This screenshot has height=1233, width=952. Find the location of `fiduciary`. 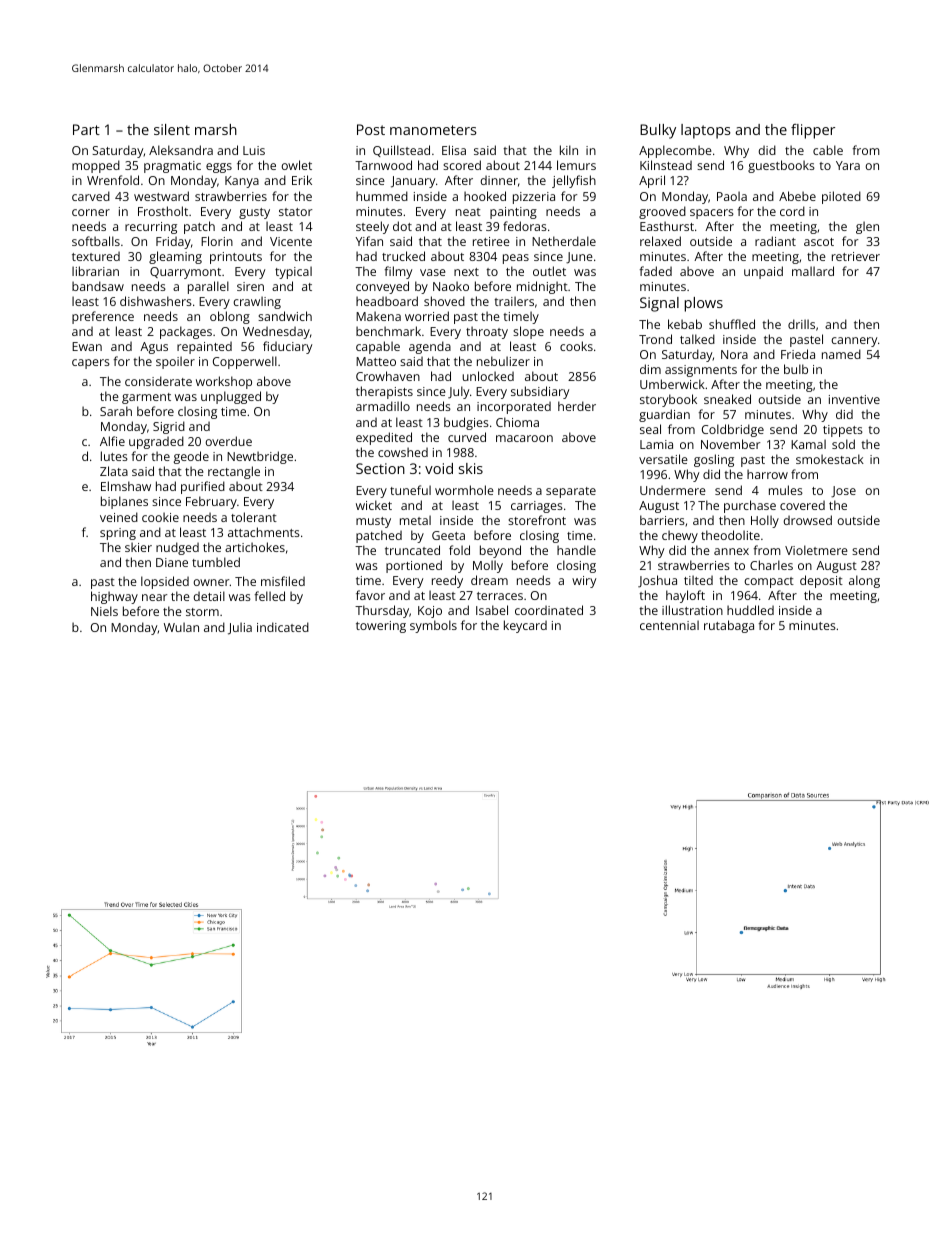

fiduciary is located at coordinates (287, 347).
